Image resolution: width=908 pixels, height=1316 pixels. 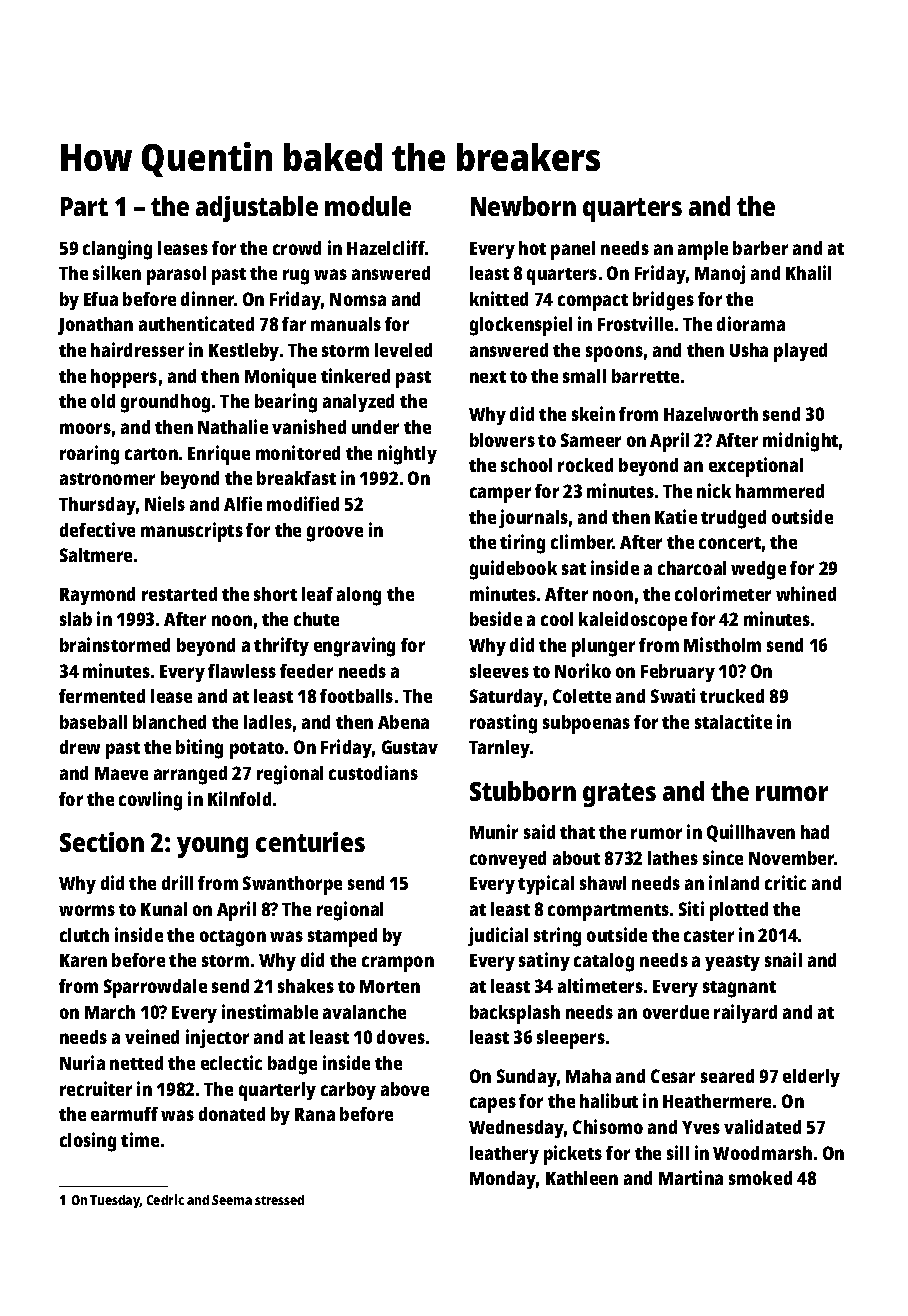 What do you see at coordinates (368, 206) in the screenshot?
I see `module` at bounding box center [368, 206].
